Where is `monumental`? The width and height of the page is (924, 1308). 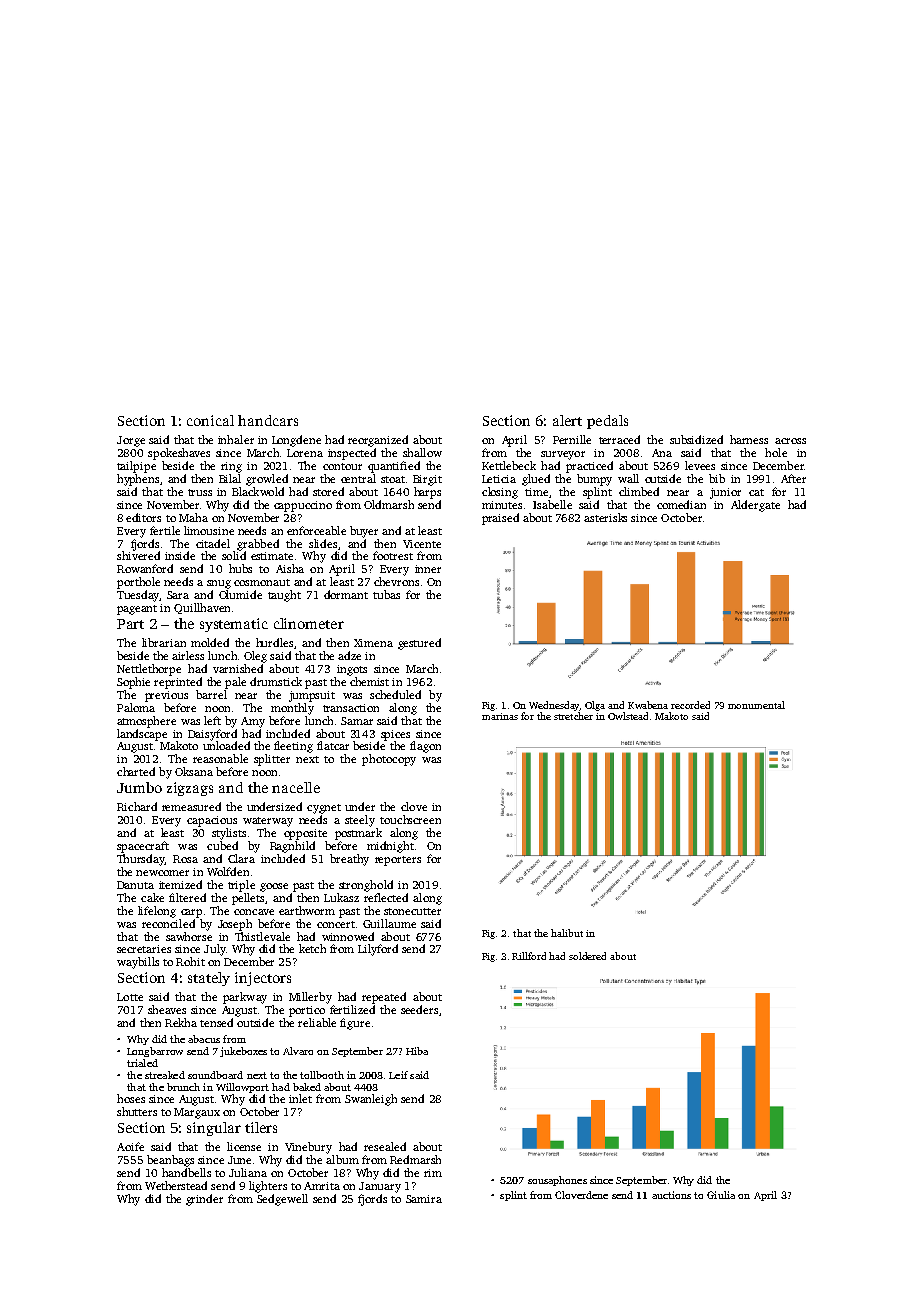
monumental is located at coordinates (756, 705).
